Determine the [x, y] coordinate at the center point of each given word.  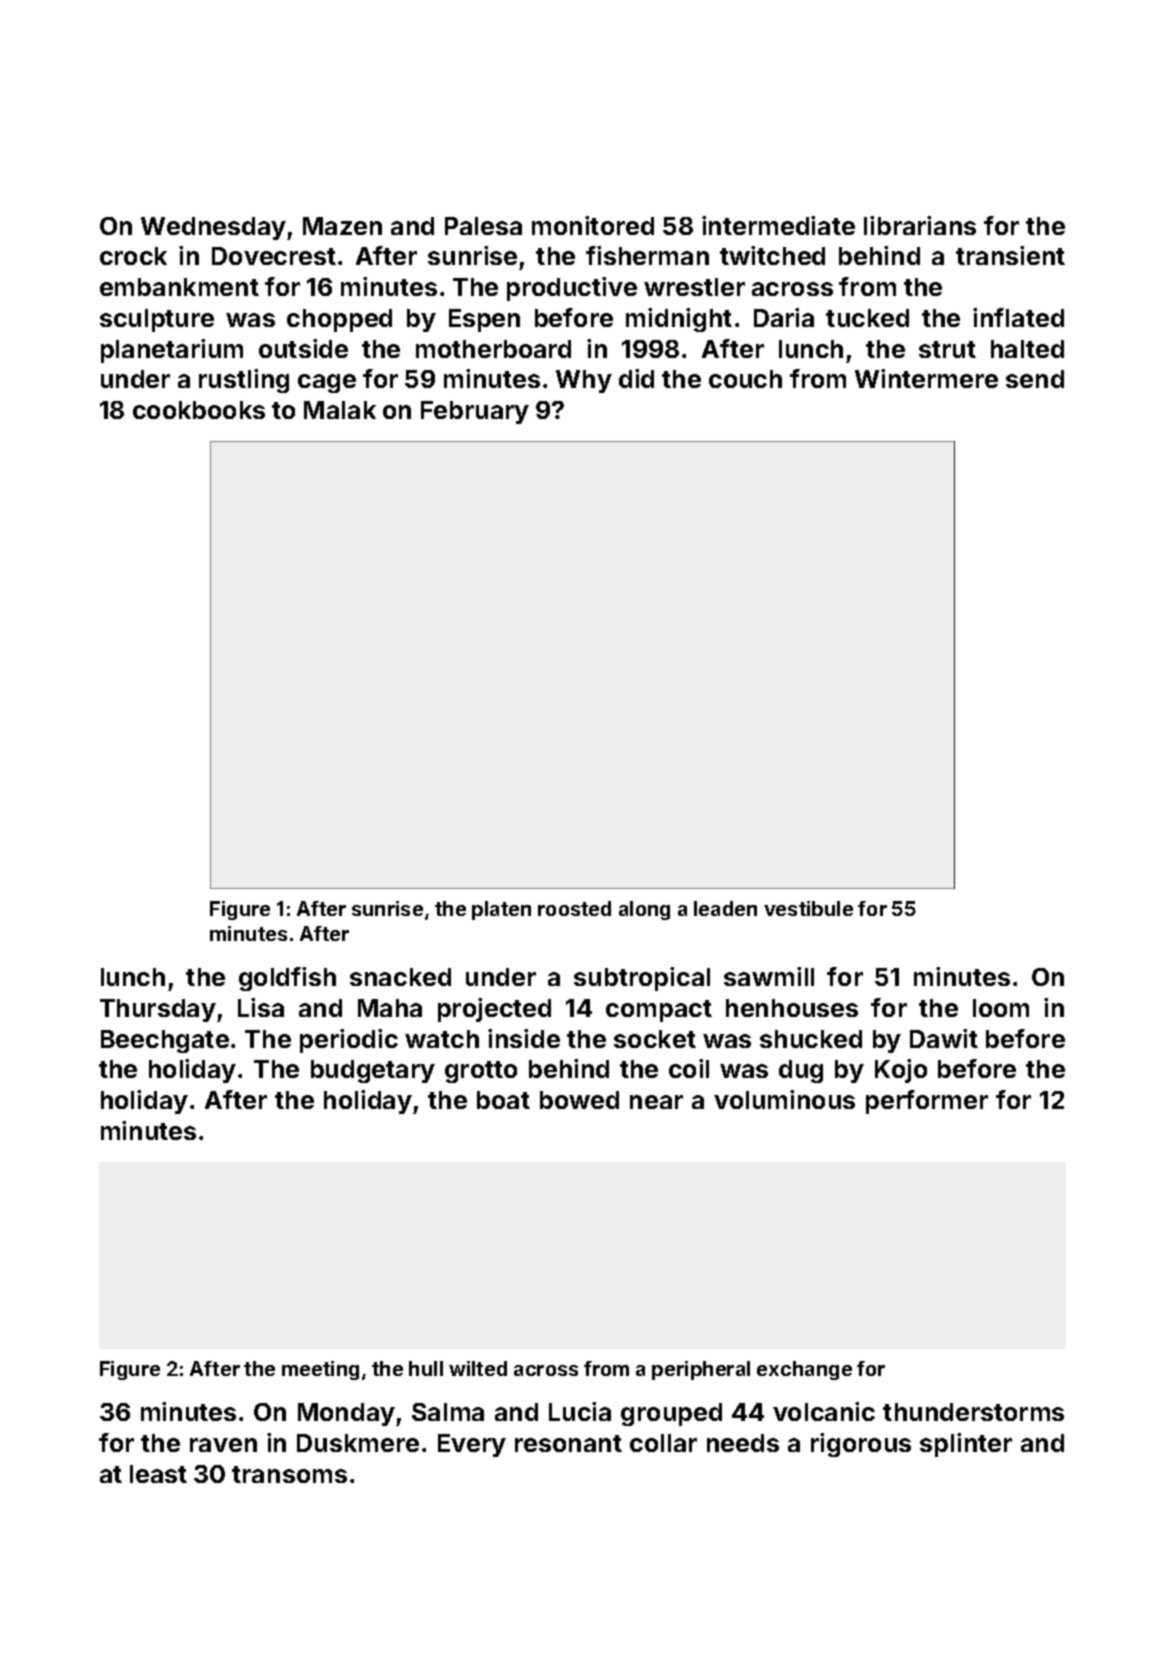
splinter [966, 1445]
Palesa [483, 226]
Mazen [342, 226]
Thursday [158, 1010]
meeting [320, 1370]
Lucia [580, 1411]
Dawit [944, 1038]
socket [655, 1039]
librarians [920, 225]
